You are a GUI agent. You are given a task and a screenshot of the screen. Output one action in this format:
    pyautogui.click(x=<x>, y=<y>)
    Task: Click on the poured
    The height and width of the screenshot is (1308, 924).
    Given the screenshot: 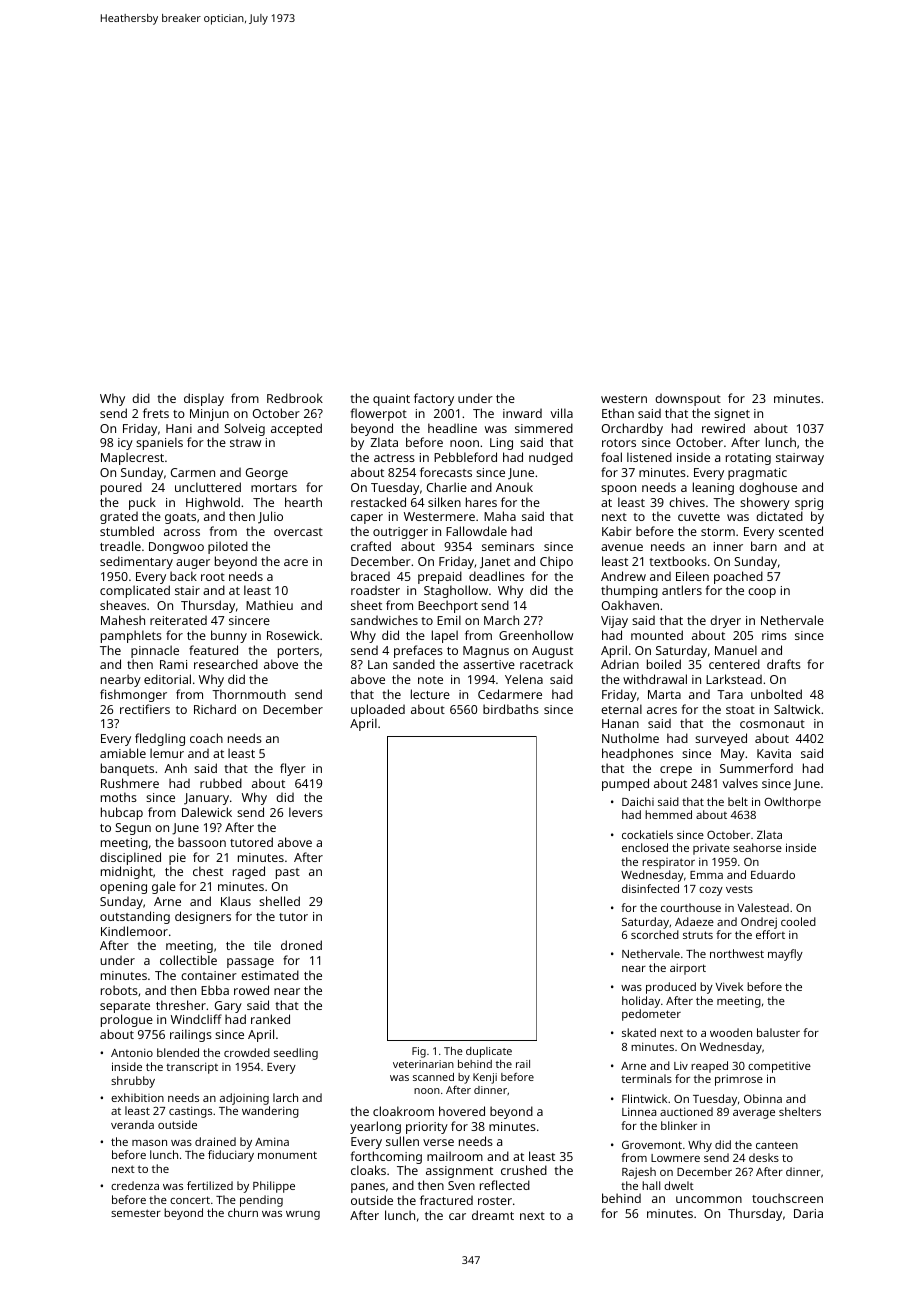 What is the action you would take?
    pyautogui.click(x=121, y=488)
